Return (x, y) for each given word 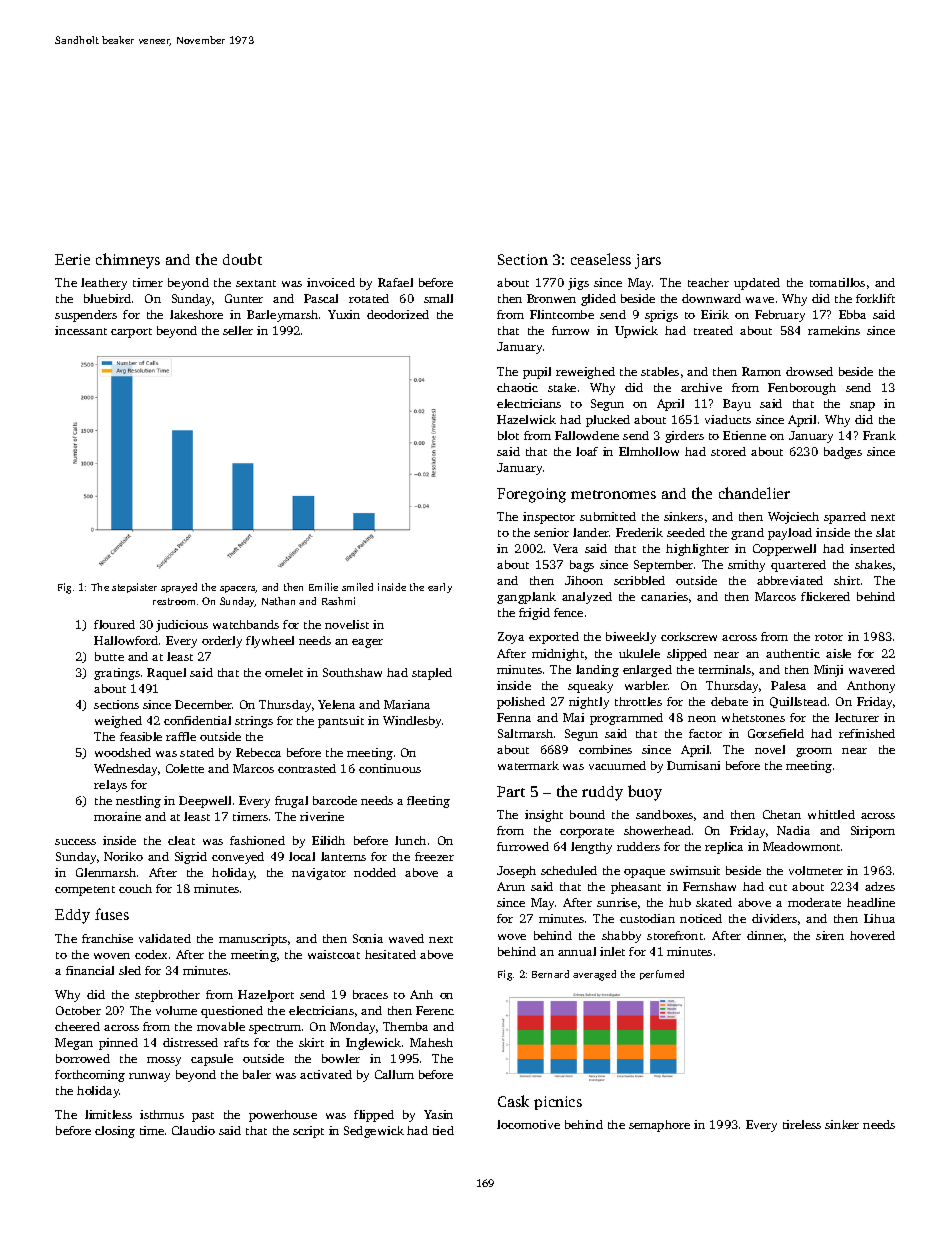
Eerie (72, 259)
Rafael (395, 282)
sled (130, 970)
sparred (845, 518)
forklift (875, 298)
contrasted (307, 768)
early (440, 588)
